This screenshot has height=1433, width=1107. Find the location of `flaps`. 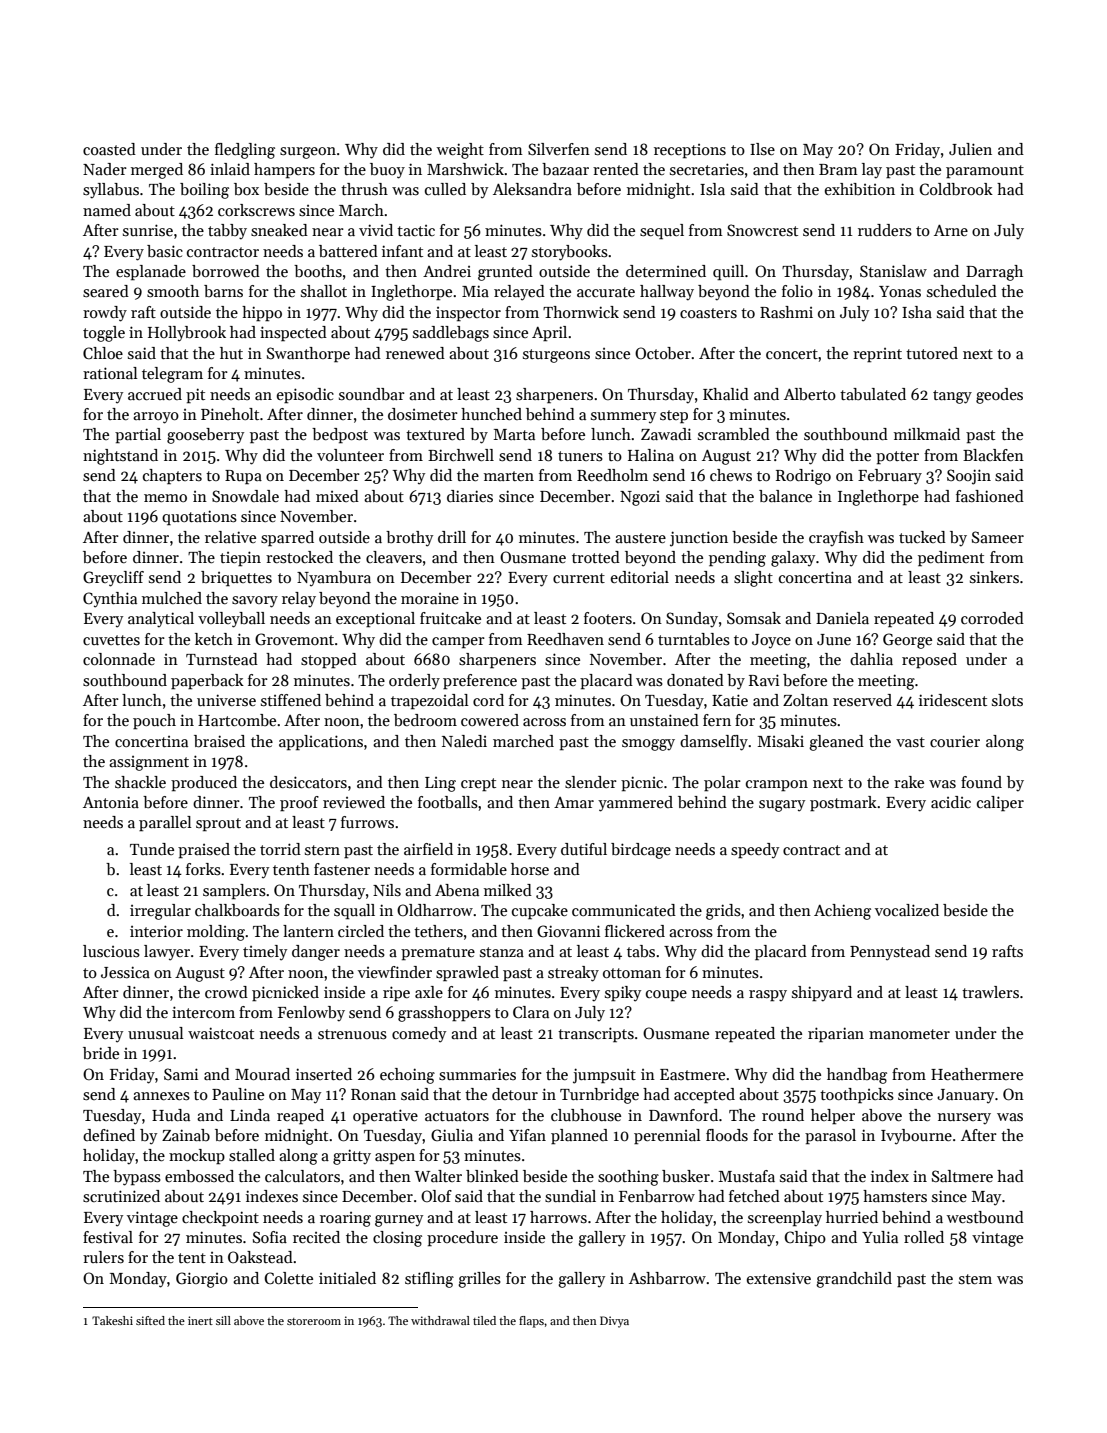

flaps is located at coordinates (531, 1322).
